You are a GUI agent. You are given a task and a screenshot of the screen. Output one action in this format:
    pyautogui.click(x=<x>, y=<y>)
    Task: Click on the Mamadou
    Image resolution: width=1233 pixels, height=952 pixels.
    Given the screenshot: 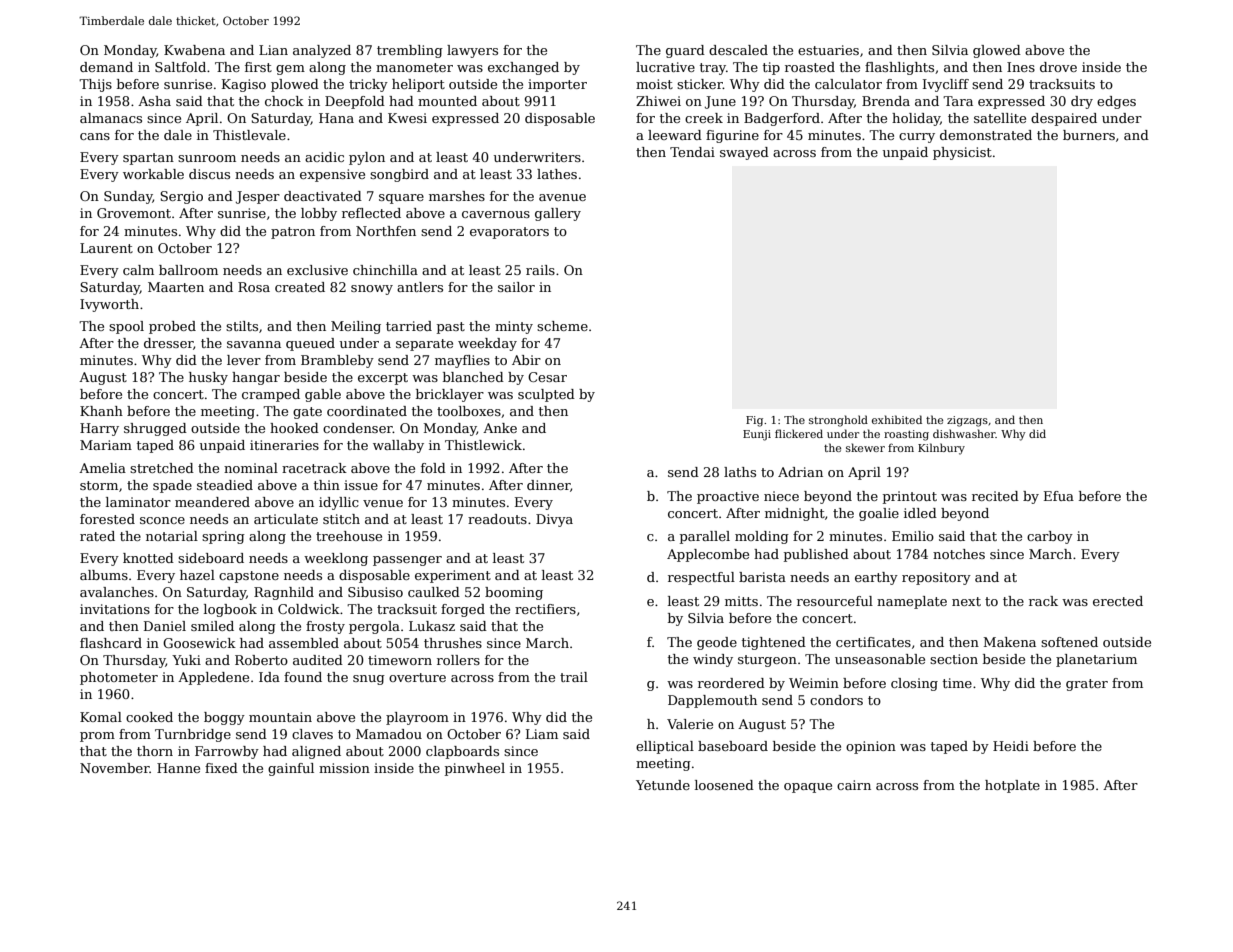 What is the action you would take?
    pyautogui.click(x=389, y=734)
